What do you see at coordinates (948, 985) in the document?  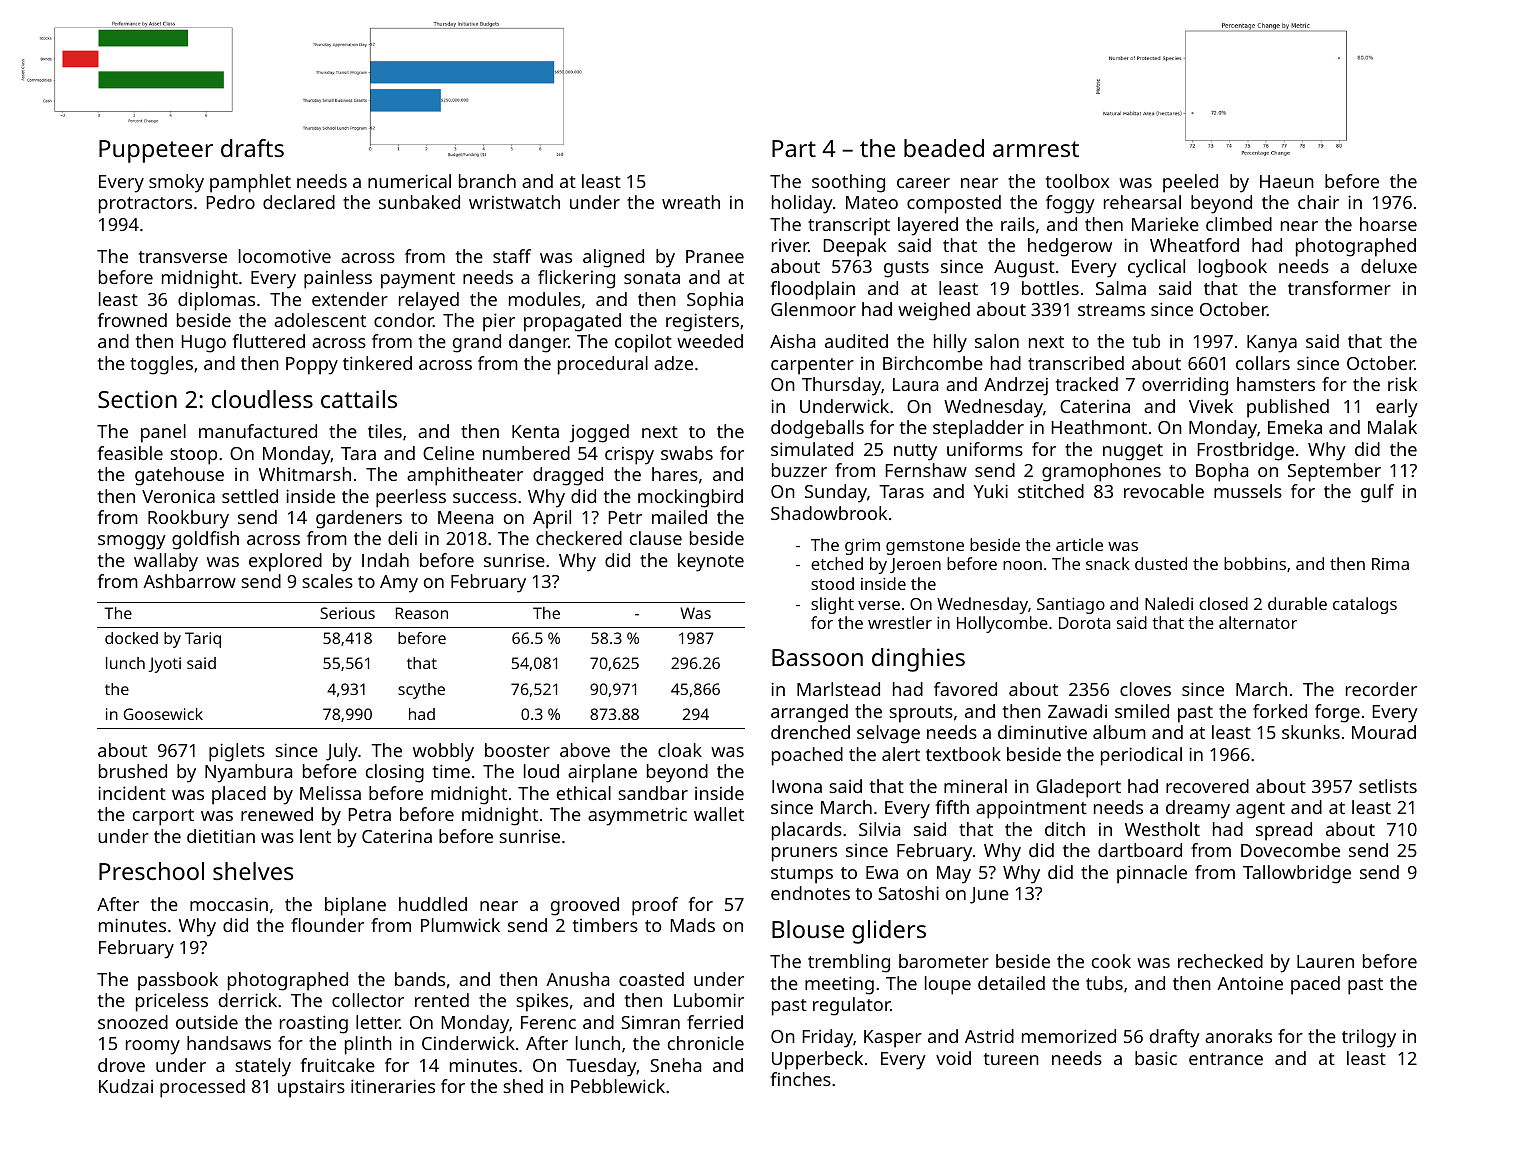 I see `loupe` at bounding box center [948, 985].
